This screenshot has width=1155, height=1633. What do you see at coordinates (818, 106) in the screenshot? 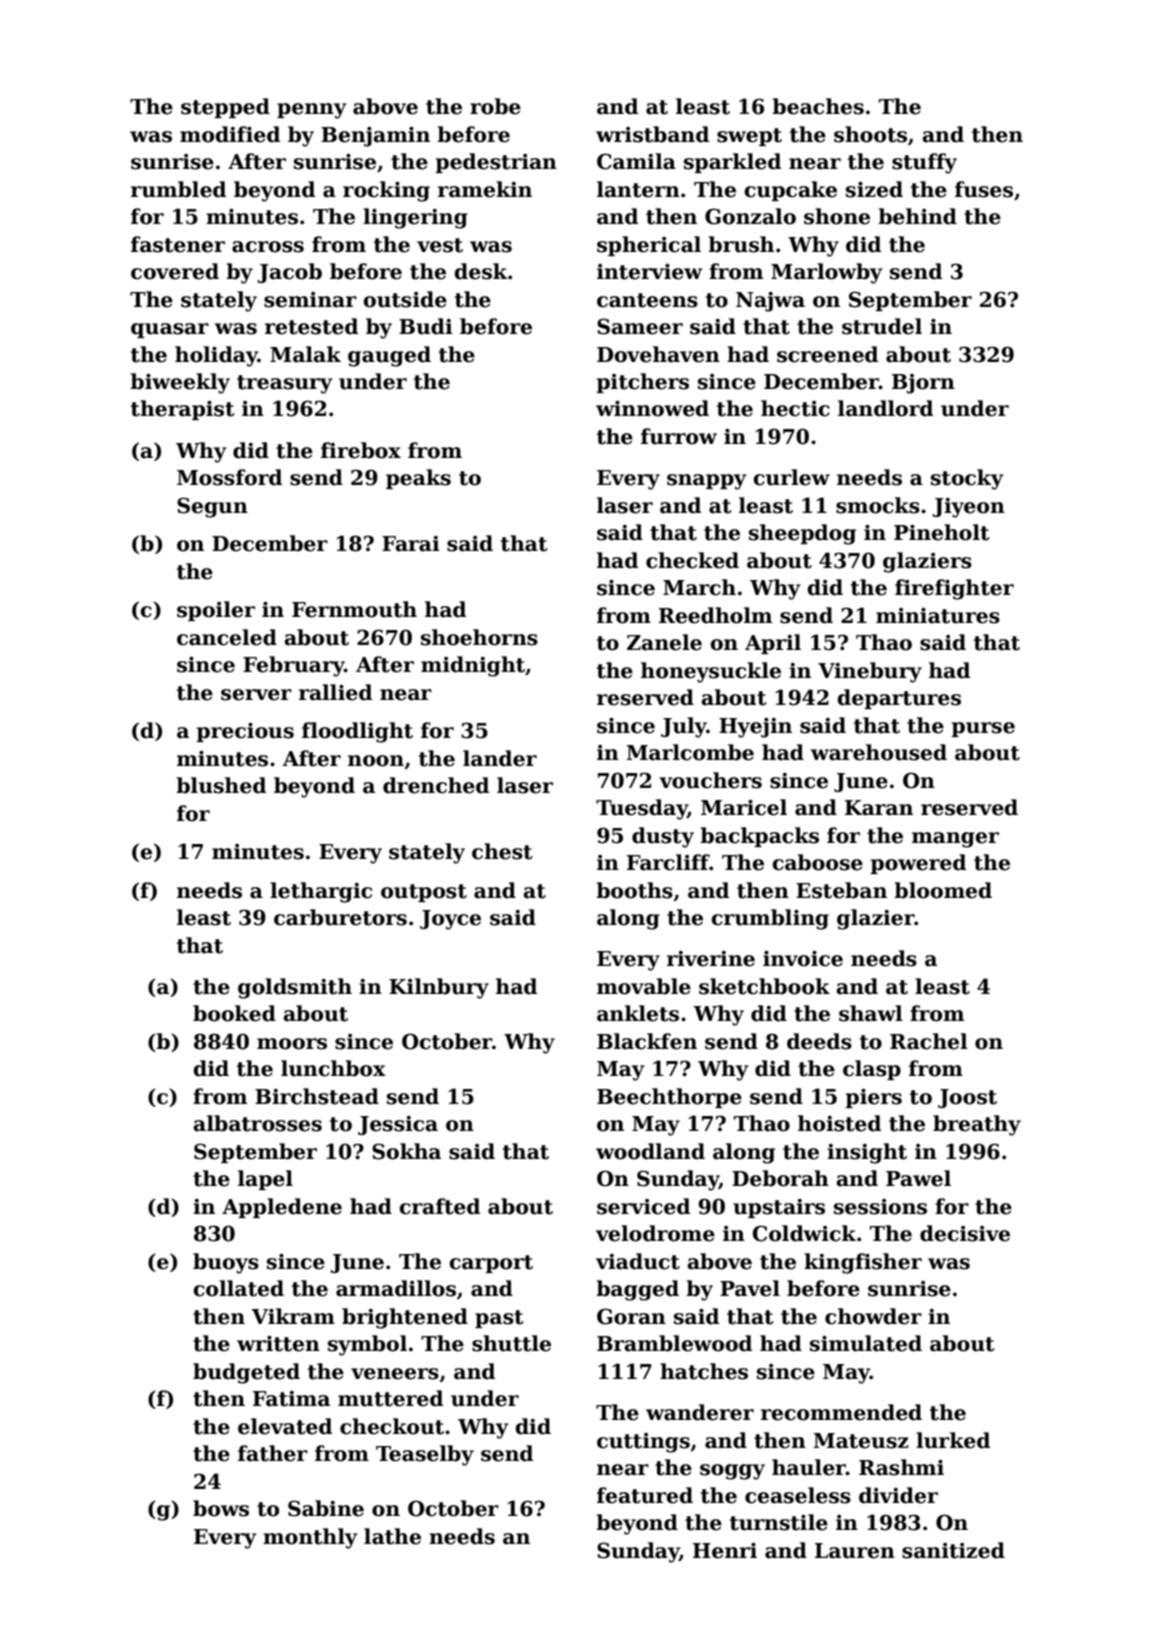
I see `beaches` at bounding box center [818, 106].
